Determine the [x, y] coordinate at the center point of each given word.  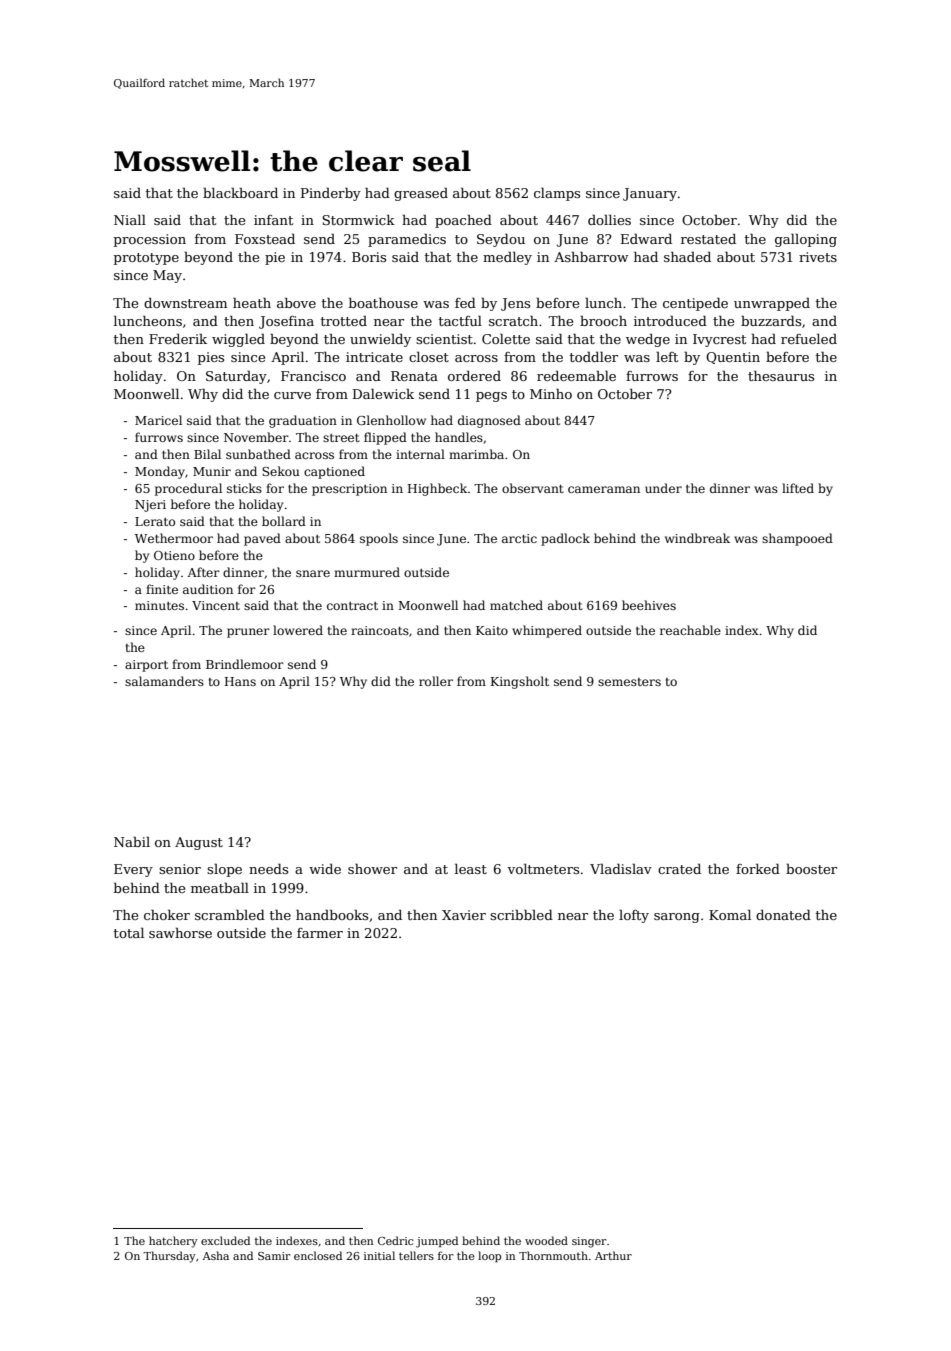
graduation [303, 421]
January [650, 194]
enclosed [318, 1255]
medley [507, 258]
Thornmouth [553, 1255]
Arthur [613, 1255]
